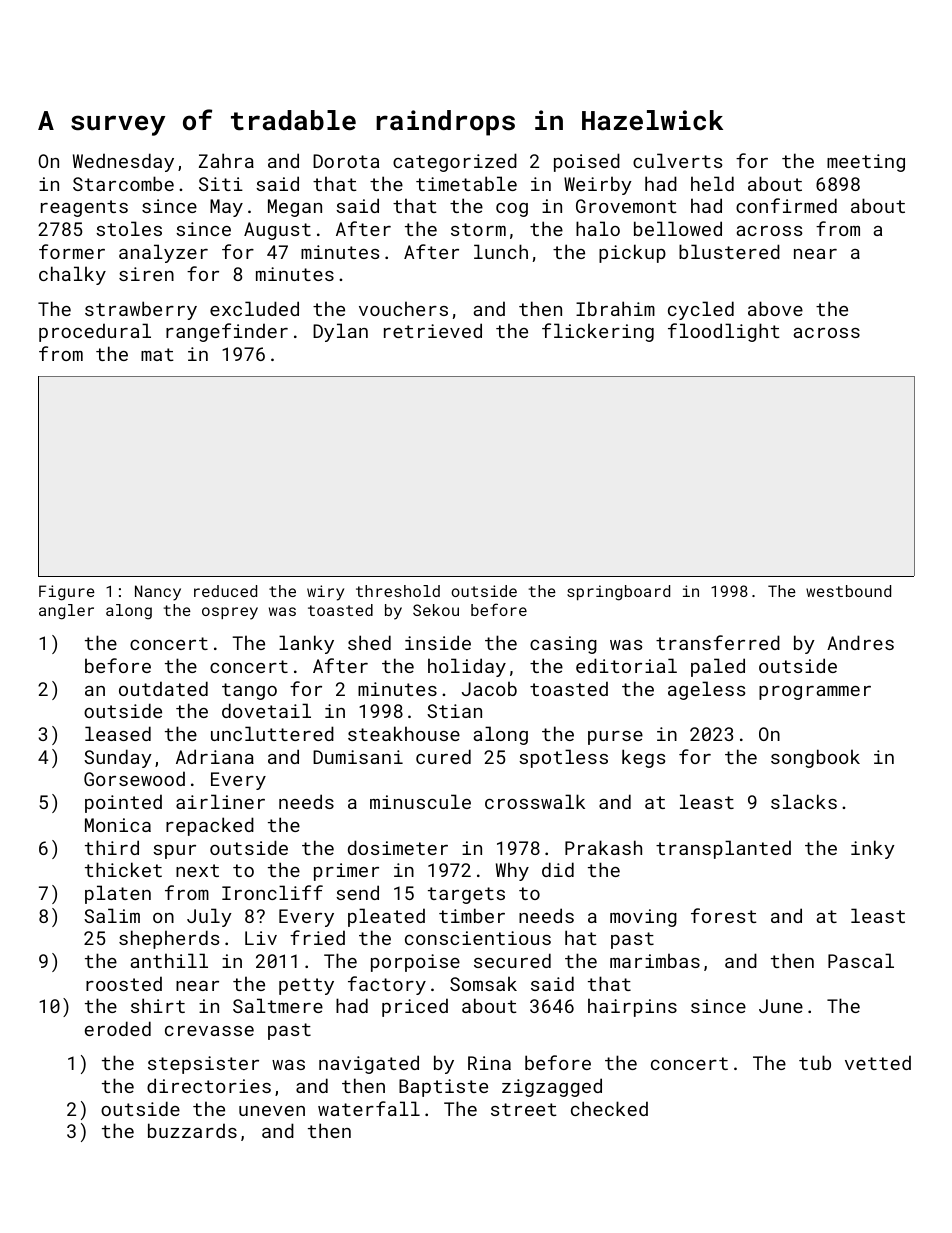  I want to click on confirmed, so click(786, 205).
